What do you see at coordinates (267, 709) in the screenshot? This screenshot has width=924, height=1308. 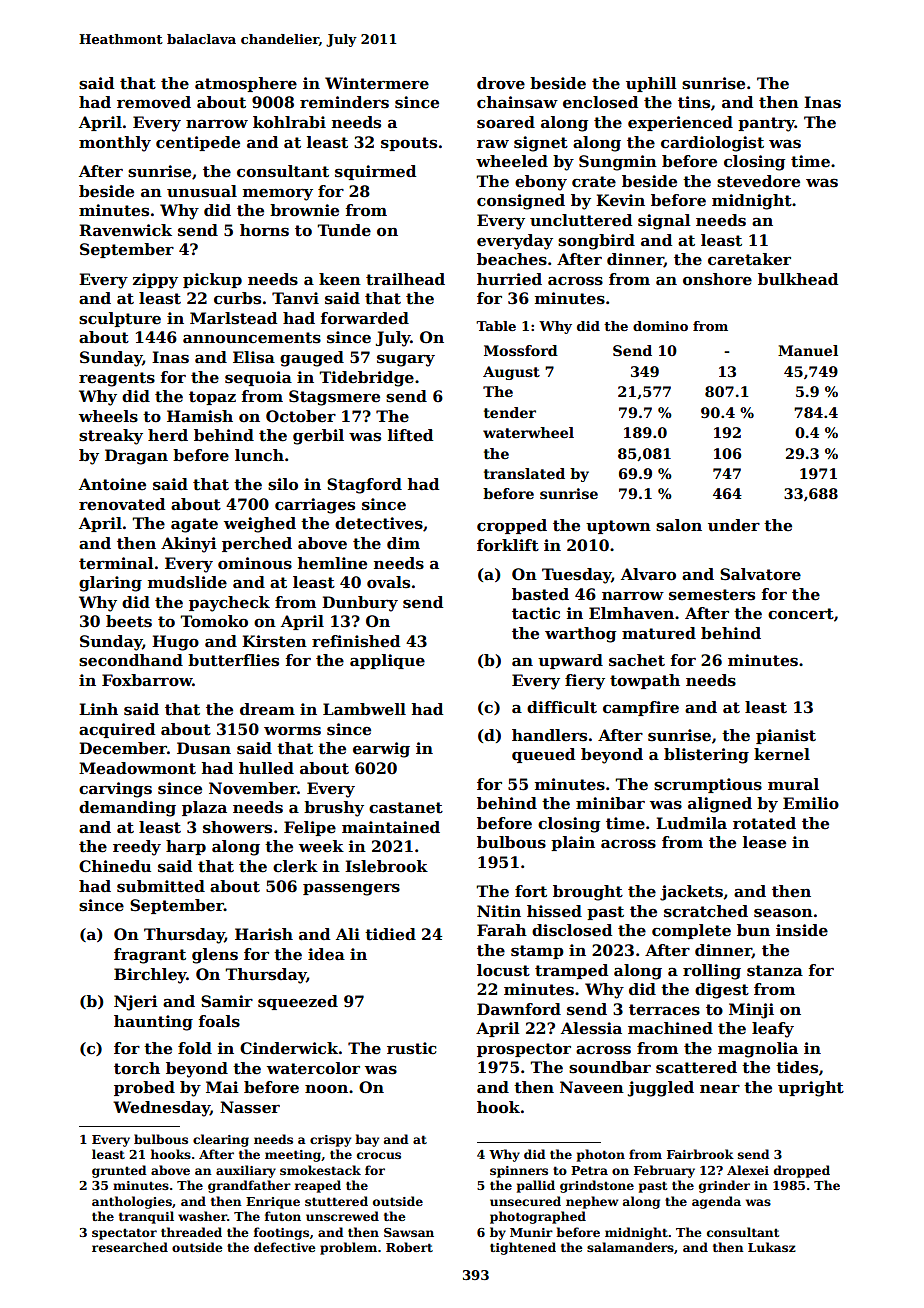 I see `dream` at bounding box center [267, 709].
